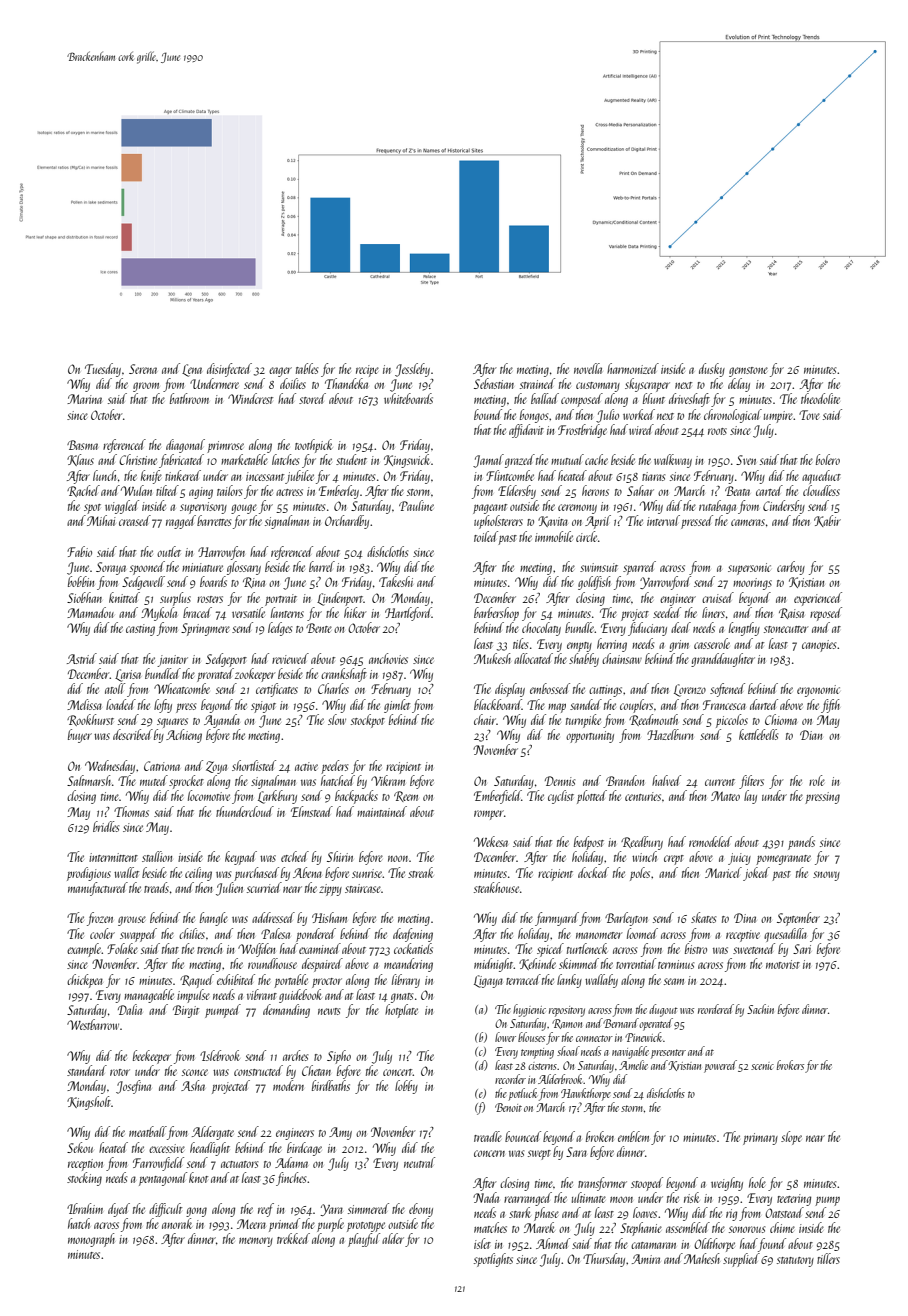  What do you see at coordinates (769, 490) in the screenshot?
I see `carted` at bounding box center [769, 490].
